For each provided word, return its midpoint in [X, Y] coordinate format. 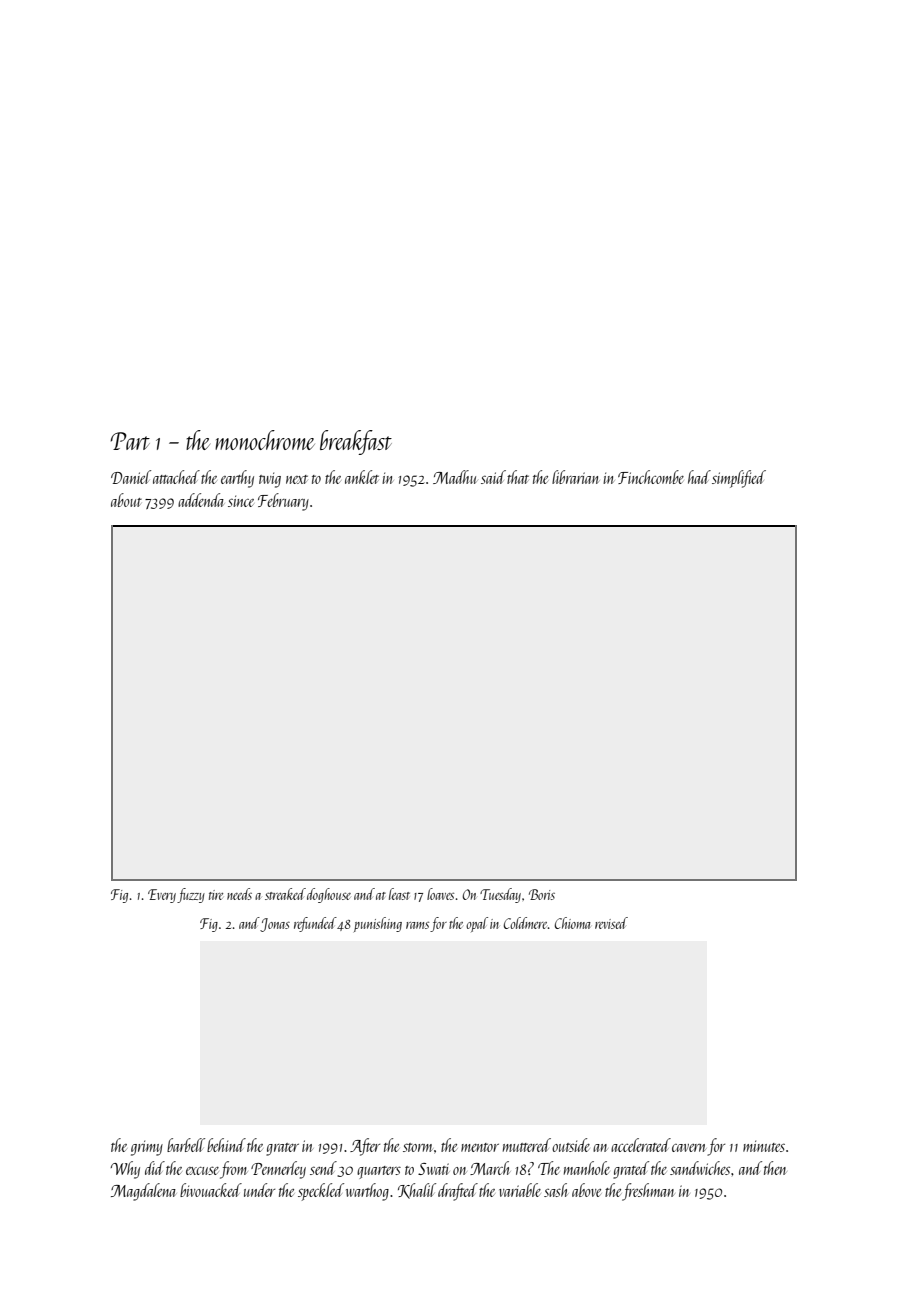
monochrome [265, 440]
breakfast [356, 442]
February [283, 502]
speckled [321, 1192]
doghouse [329, 895]
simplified [739, 479]
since [241, 501]
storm [418, 1147]
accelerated [641, 1145]
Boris [542, 894]
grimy [147, 1148]
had [699, 477]
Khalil [417, 1191]
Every [162, 896]
